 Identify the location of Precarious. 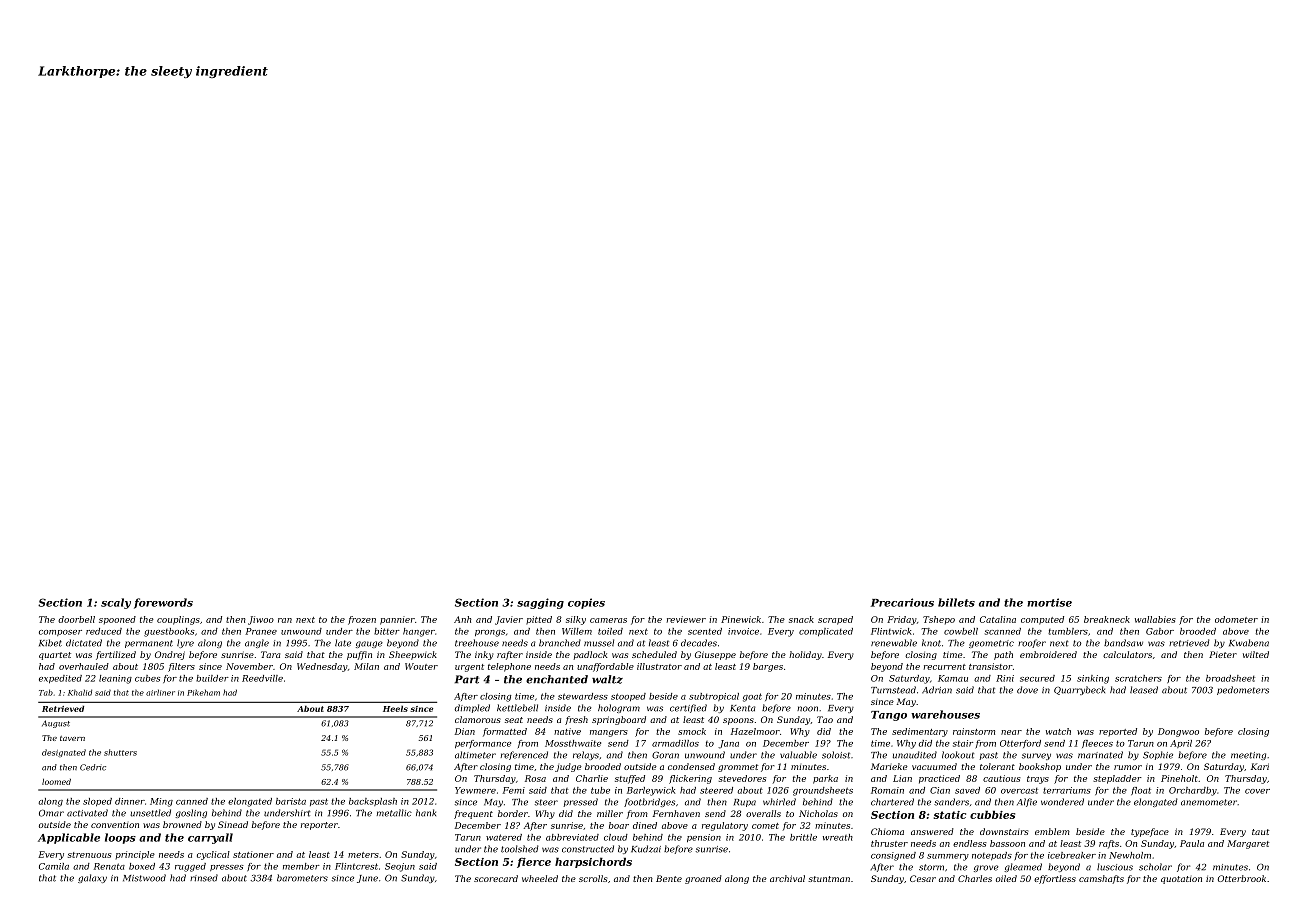
(902, 602).
